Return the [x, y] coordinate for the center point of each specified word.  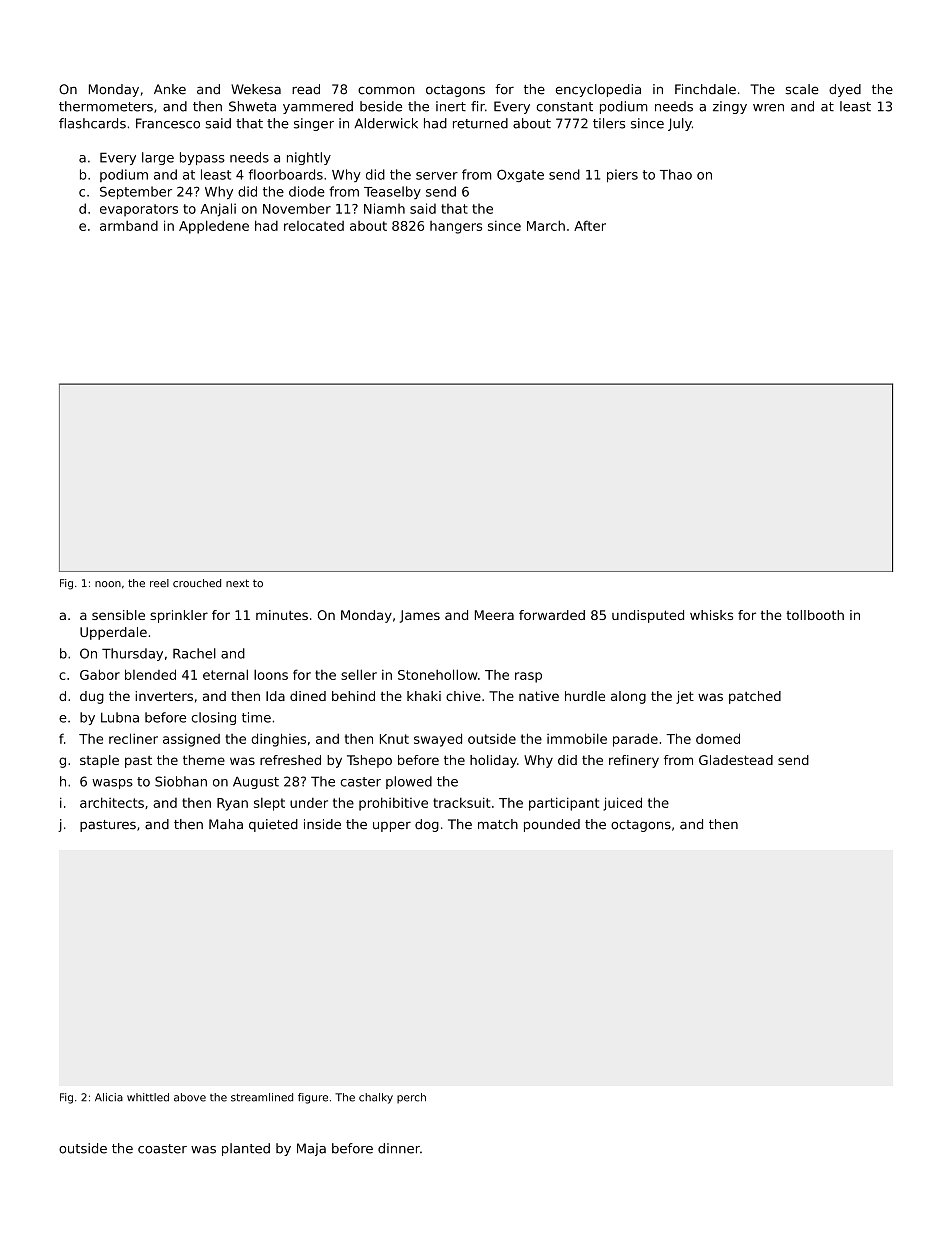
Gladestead [736, 760]
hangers [456, 227]
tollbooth [815, 615]
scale [801, 89]
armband [129, 226]
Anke [170, 89]
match [498, 824]
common [386, 90]
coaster [162, 1149]
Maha [226, 824]
